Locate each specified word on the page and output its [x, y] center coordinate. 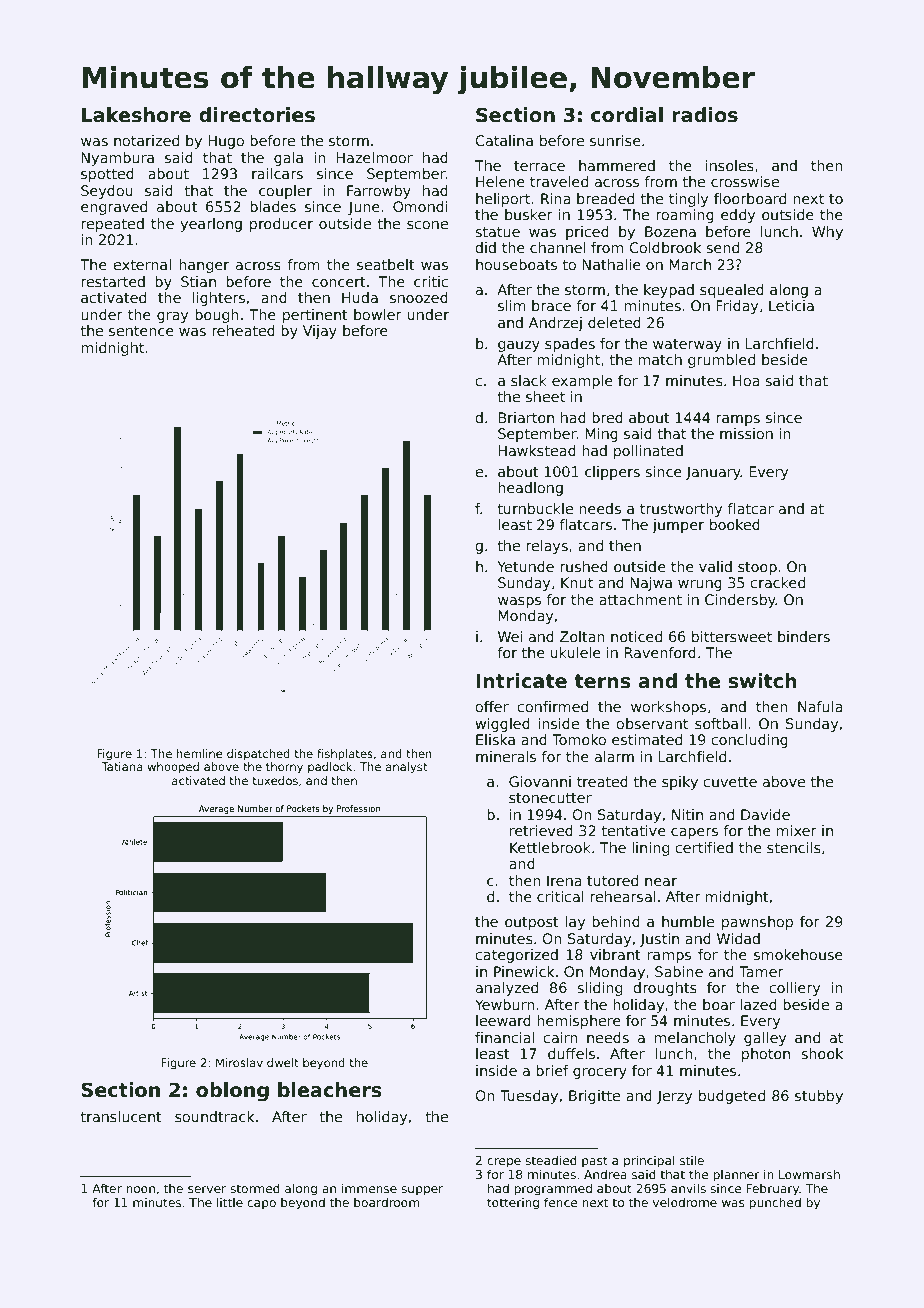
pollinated [648, 452]
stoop [757, 568]
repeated [112, 225]
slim [512, 305]
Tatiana [122, 766]
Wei [510, 636]
